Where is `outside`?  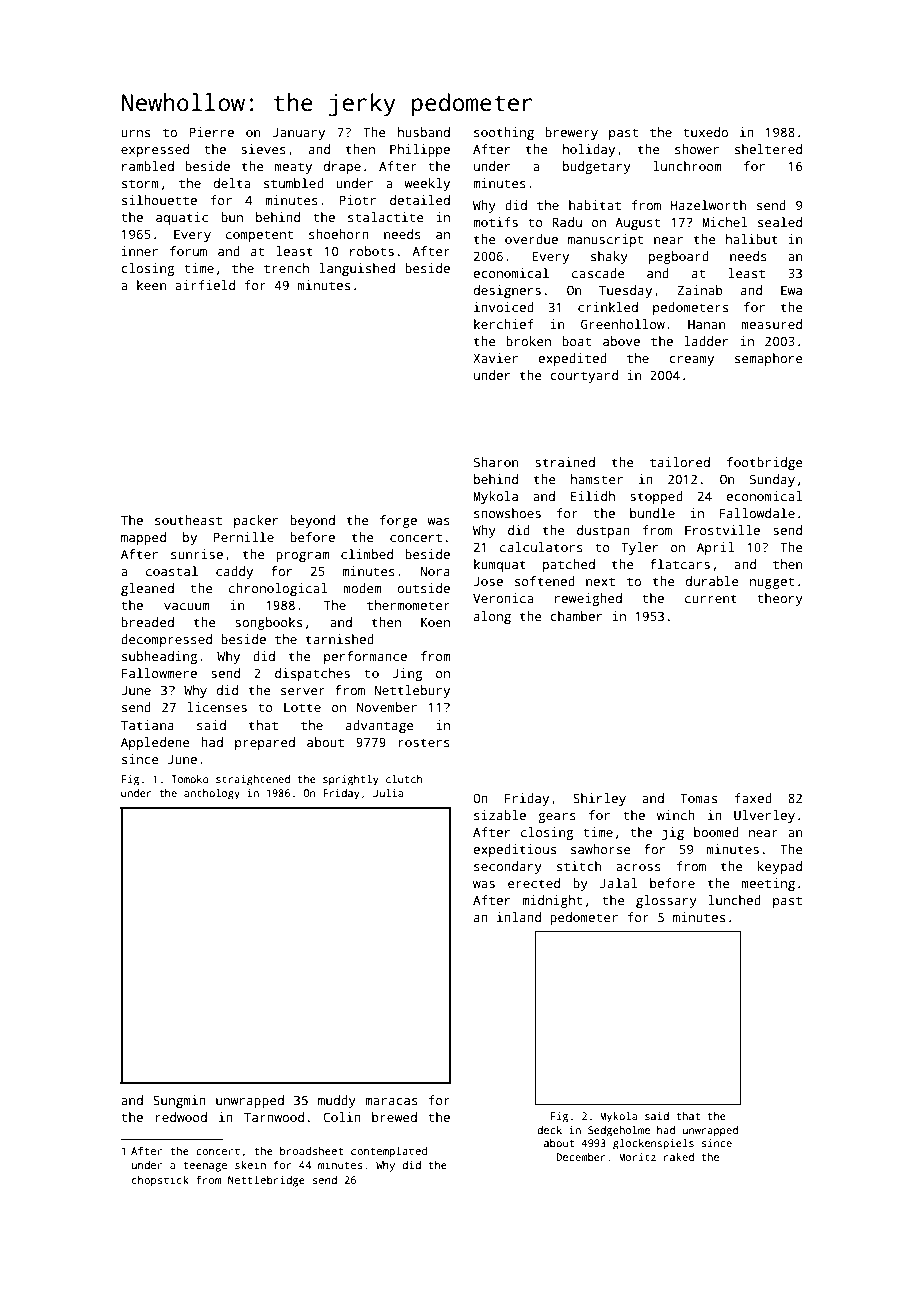
outside is located at coordinates (423, 588).
